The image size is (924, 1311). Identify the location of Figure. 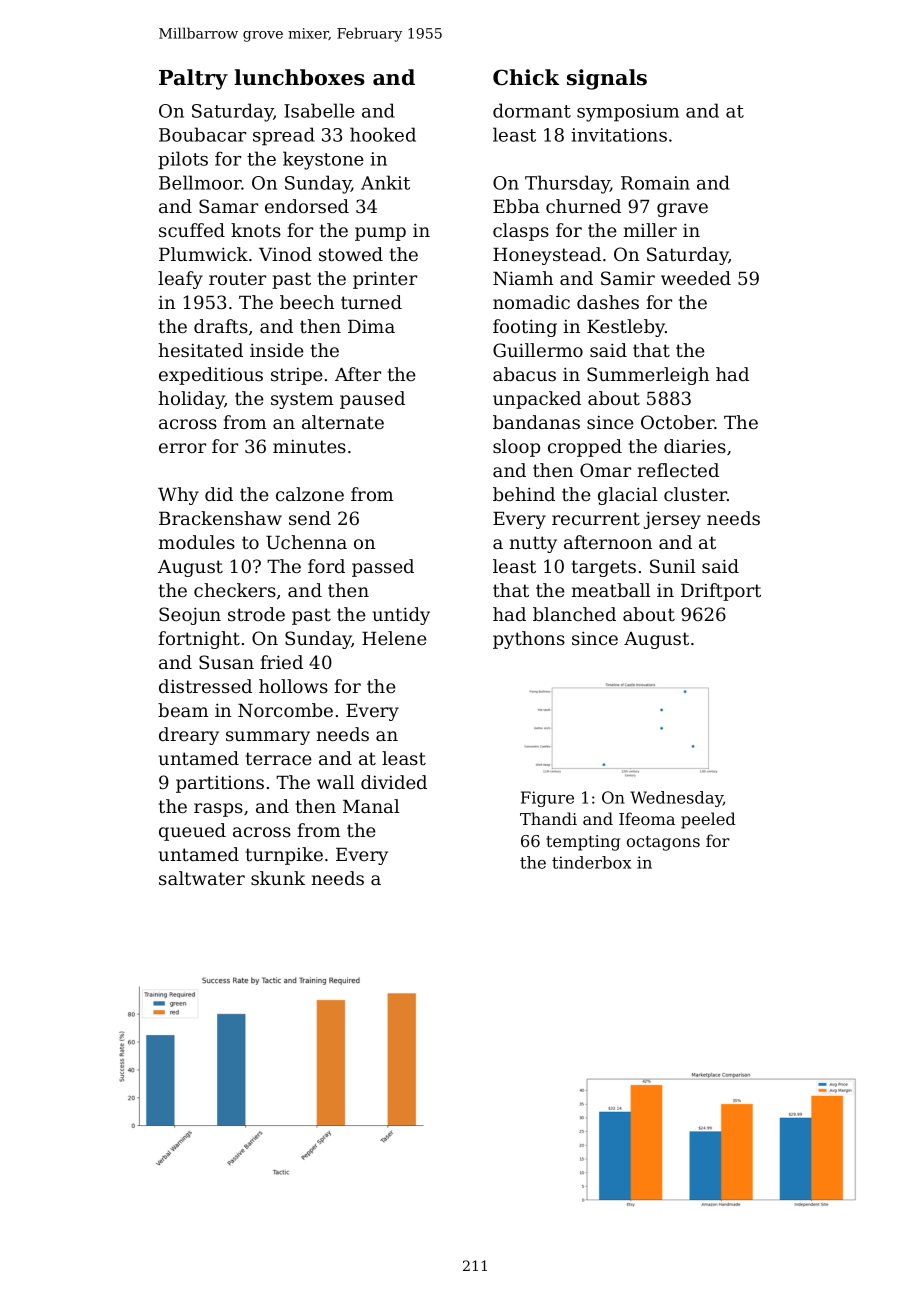
(547, 799).
